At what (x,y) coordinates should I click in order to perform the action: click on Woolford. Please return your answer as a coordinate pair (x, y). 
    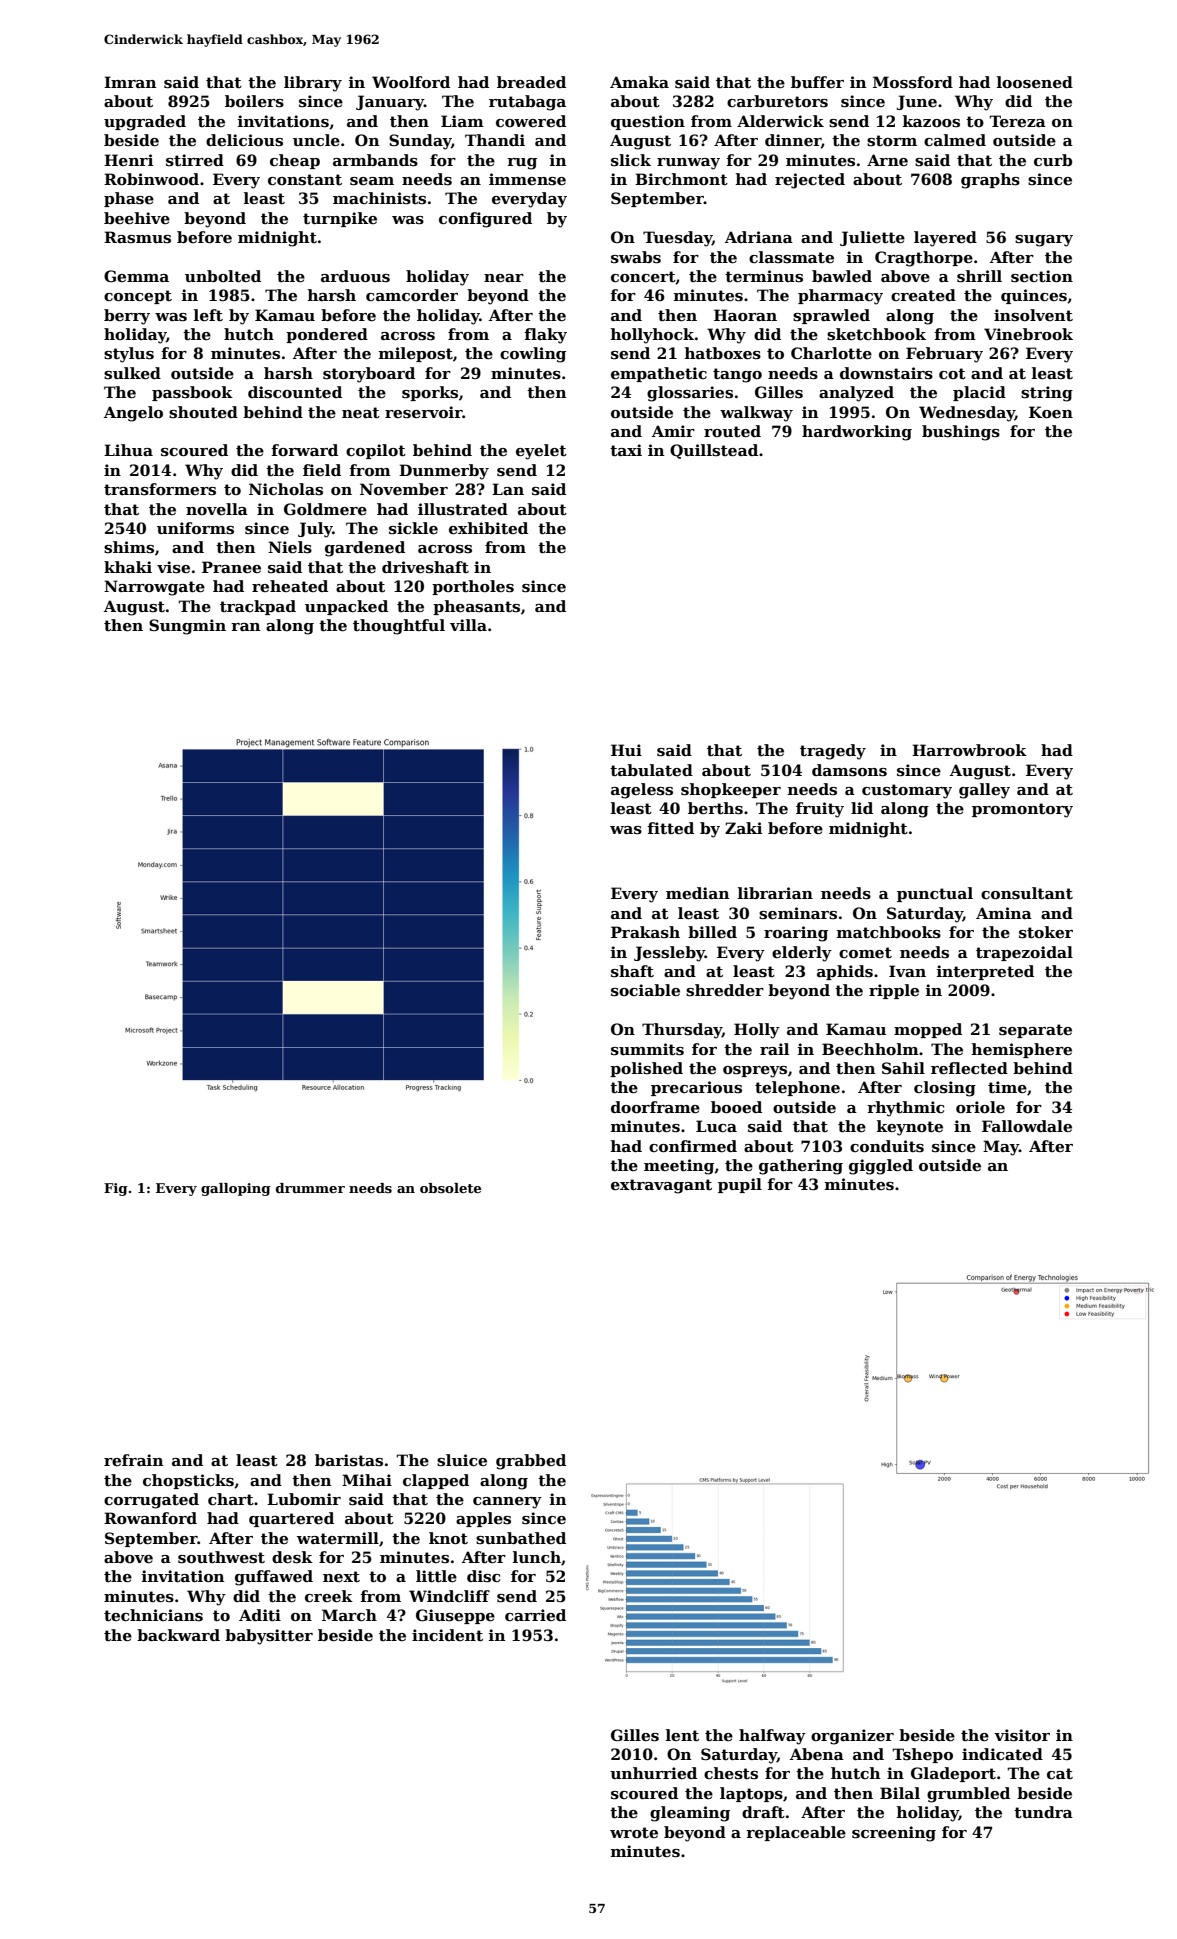
    Looking at the image, I should click on (411, 82).
